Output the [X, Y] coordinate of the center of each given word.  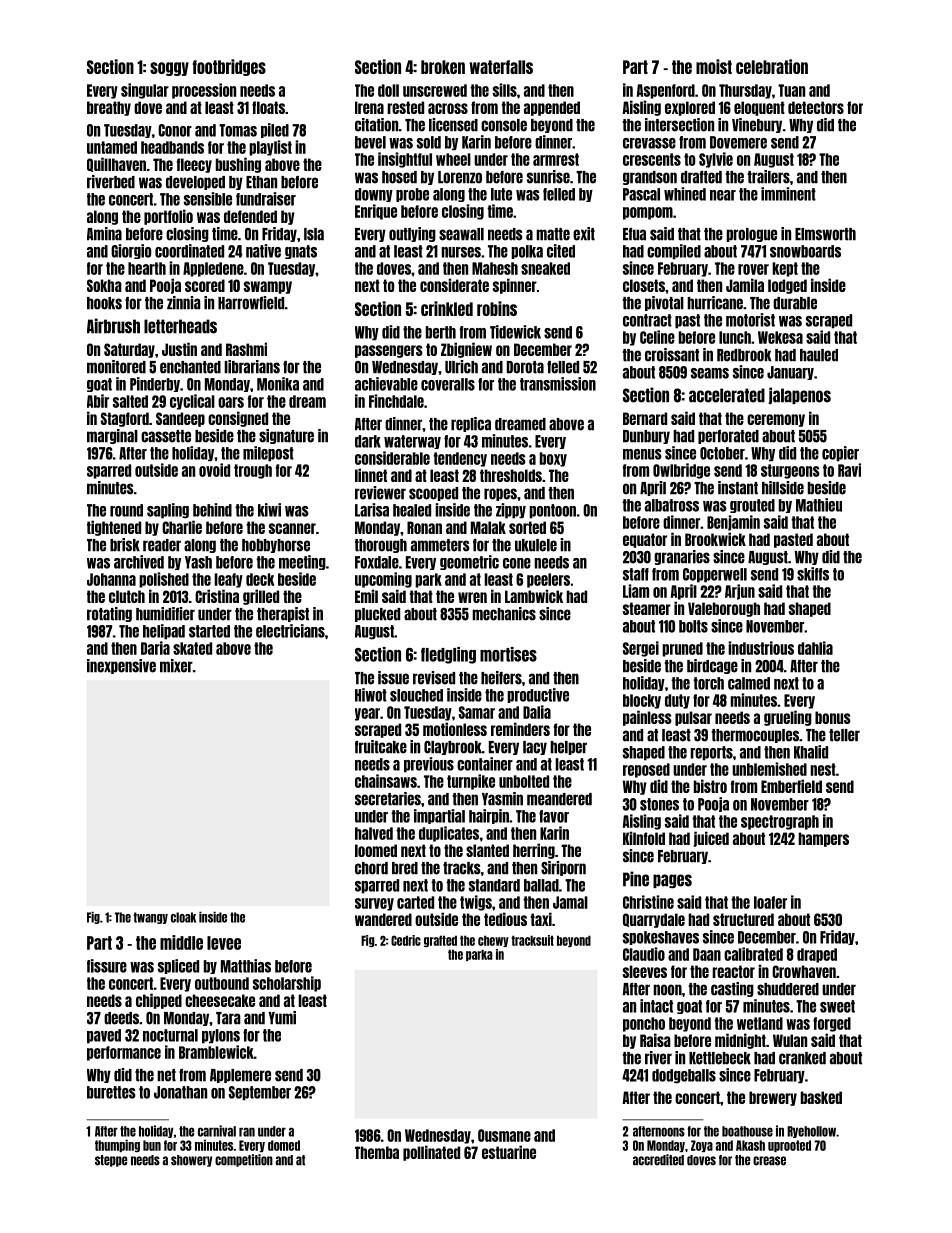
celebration [772, 66]
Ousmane [504, 1135]
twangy [150, 918]
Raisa [655, 1040]
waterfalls [501, 67]
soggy [169, 69]
